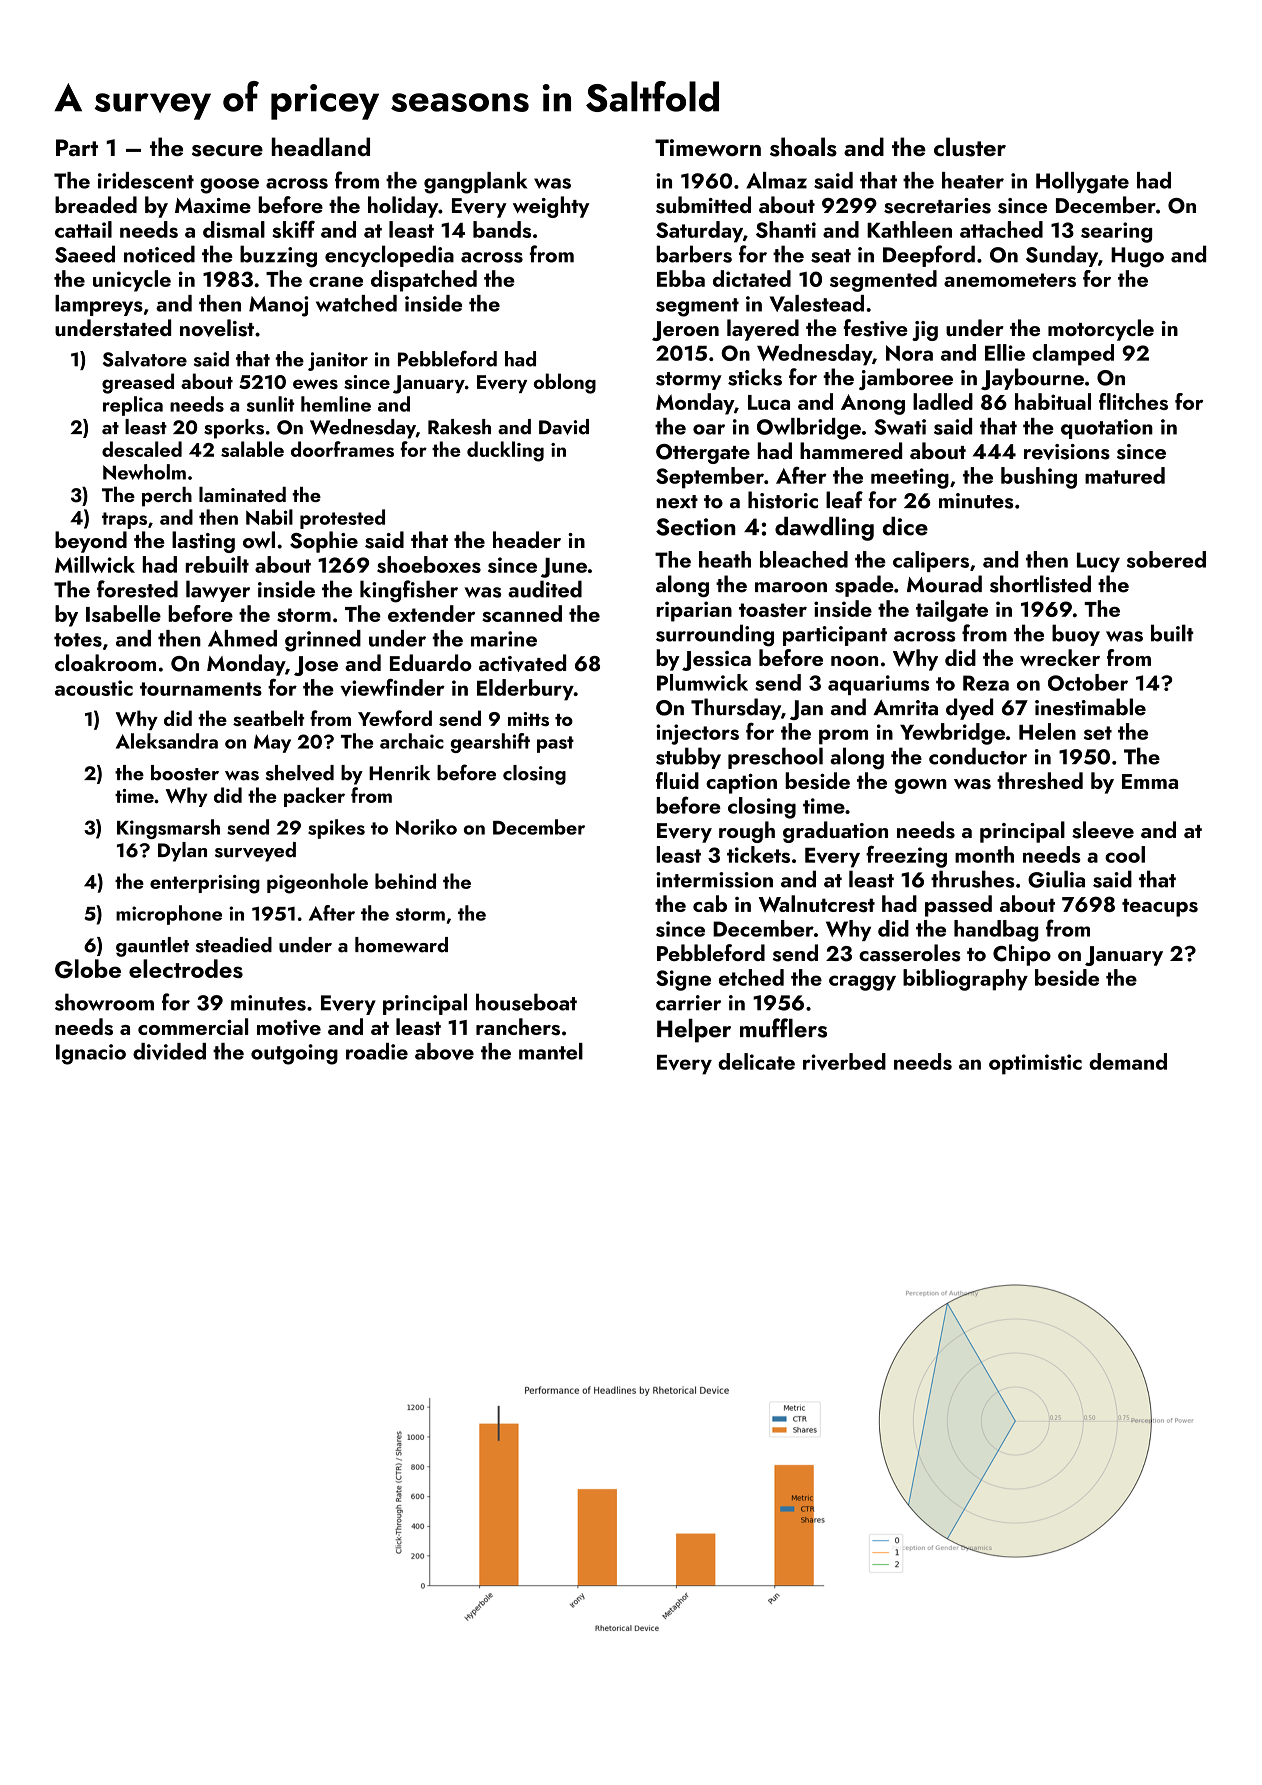  I want to click on scanned, so click(522, 613).
